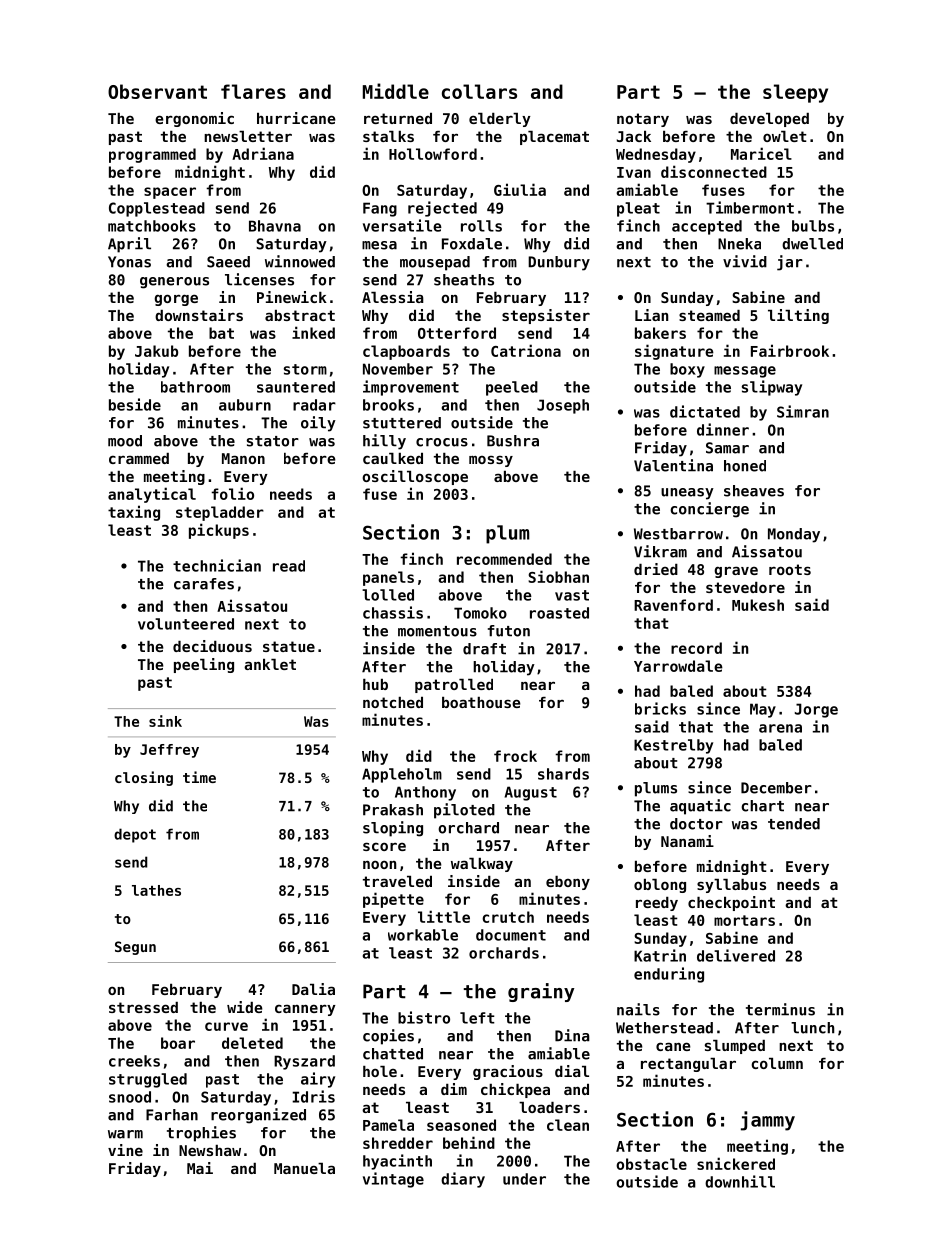  Describe the element at coordinates (402, 775) in the screenshot. I see `Appleholm` at that location.
